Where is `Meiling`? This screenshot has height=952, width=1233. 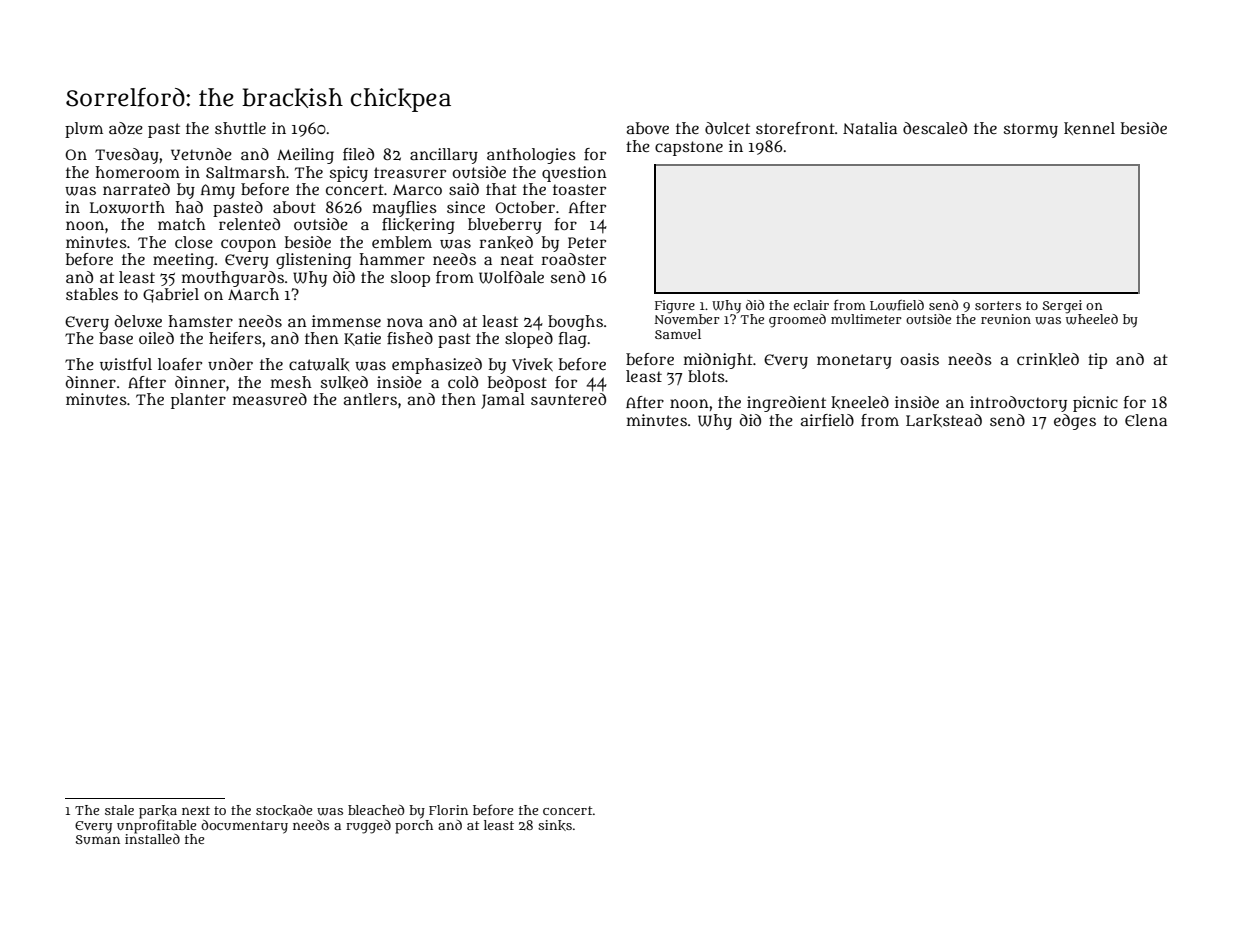 Meiling is located at coordinates (305, 156).
